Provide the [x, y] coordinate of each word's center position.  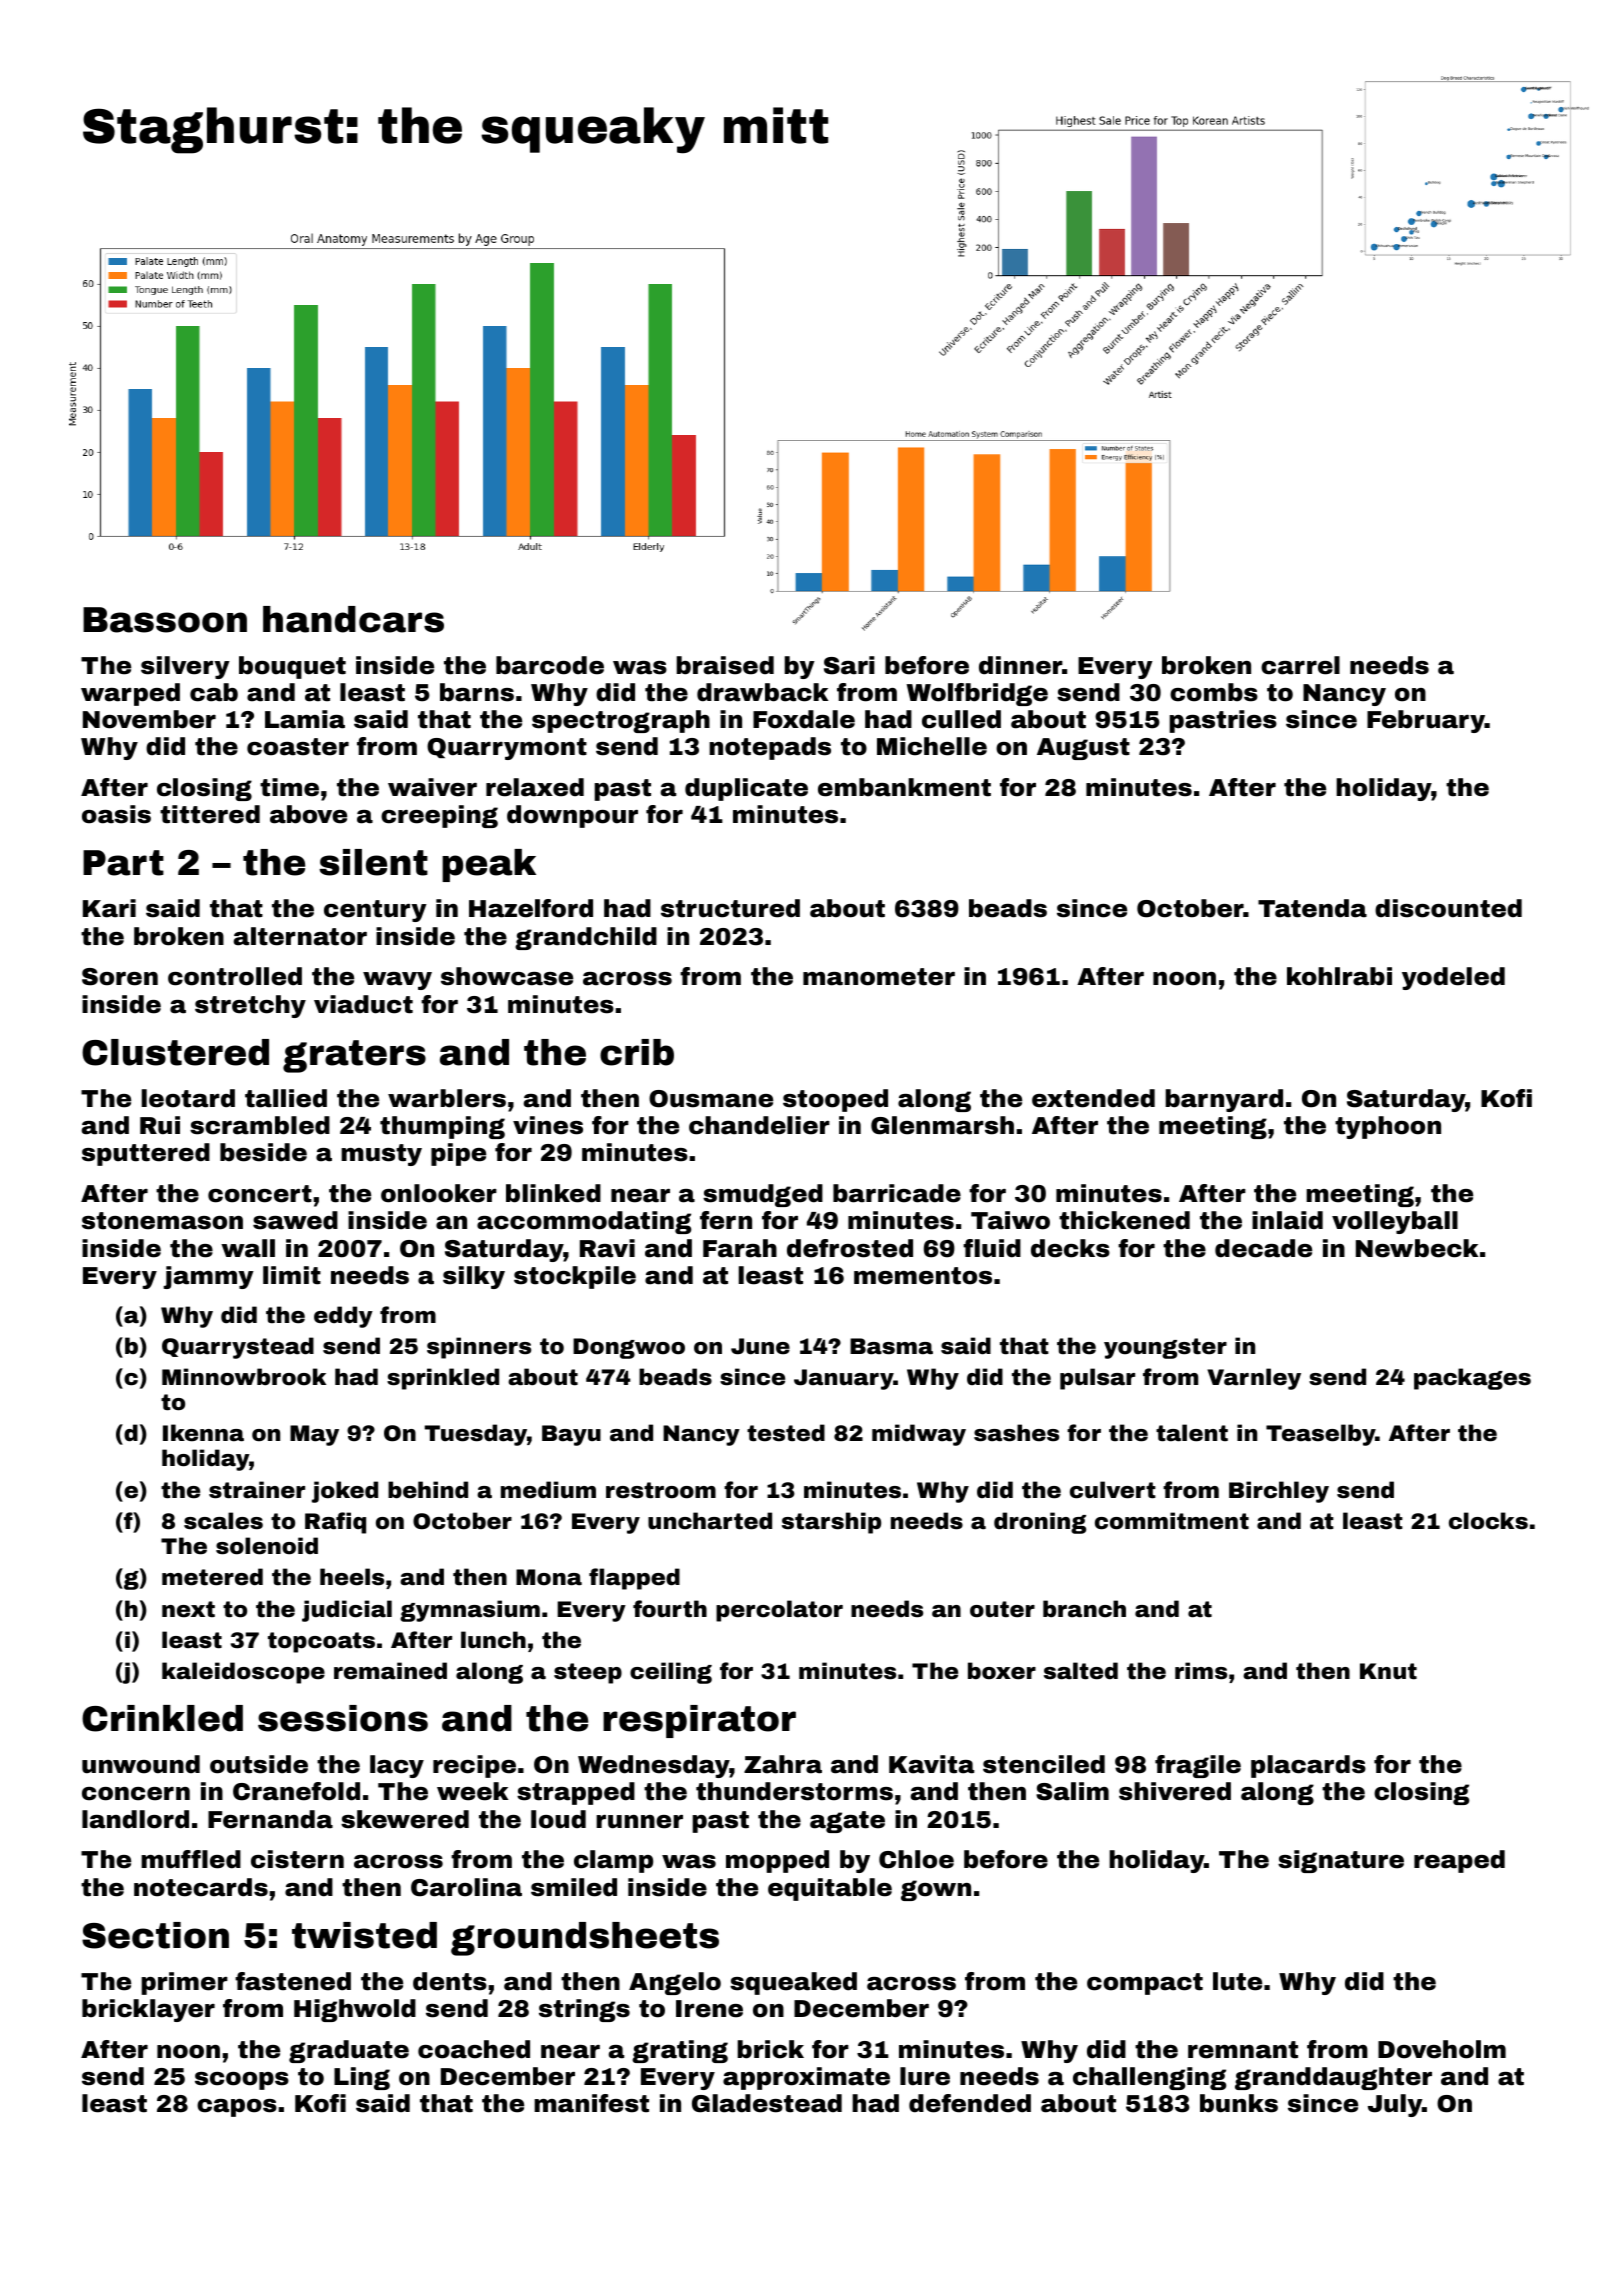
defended [970, 2103]
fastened [293, 1981]
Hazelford [531, 908]
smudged [763, 1195]
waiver [432, 787]
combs [1214, 692]
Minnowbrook [244, 1377]
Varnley [1254, 1379]
